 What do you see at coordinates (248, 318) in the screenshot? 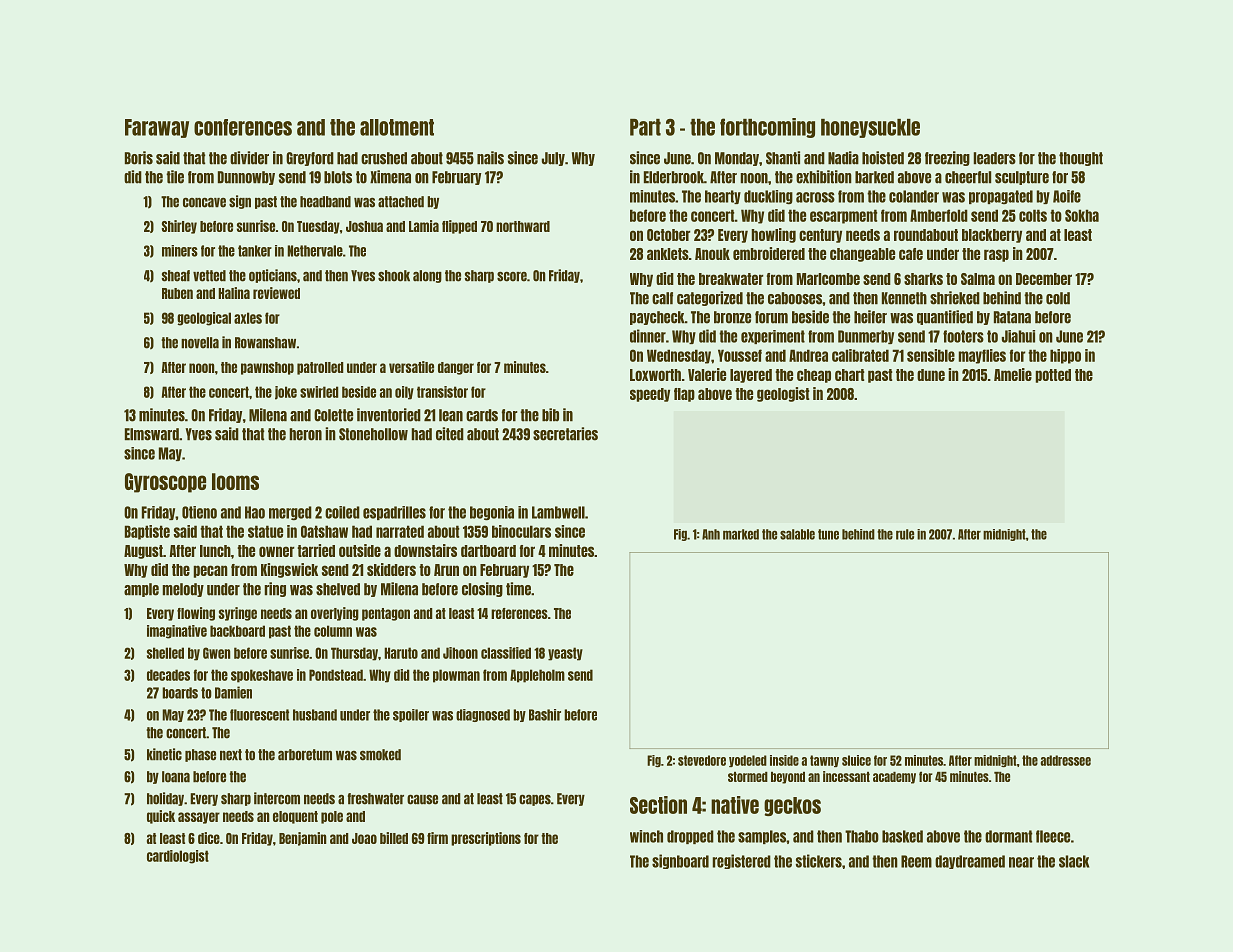
I see `axles` at bounding box center [248, 318].
